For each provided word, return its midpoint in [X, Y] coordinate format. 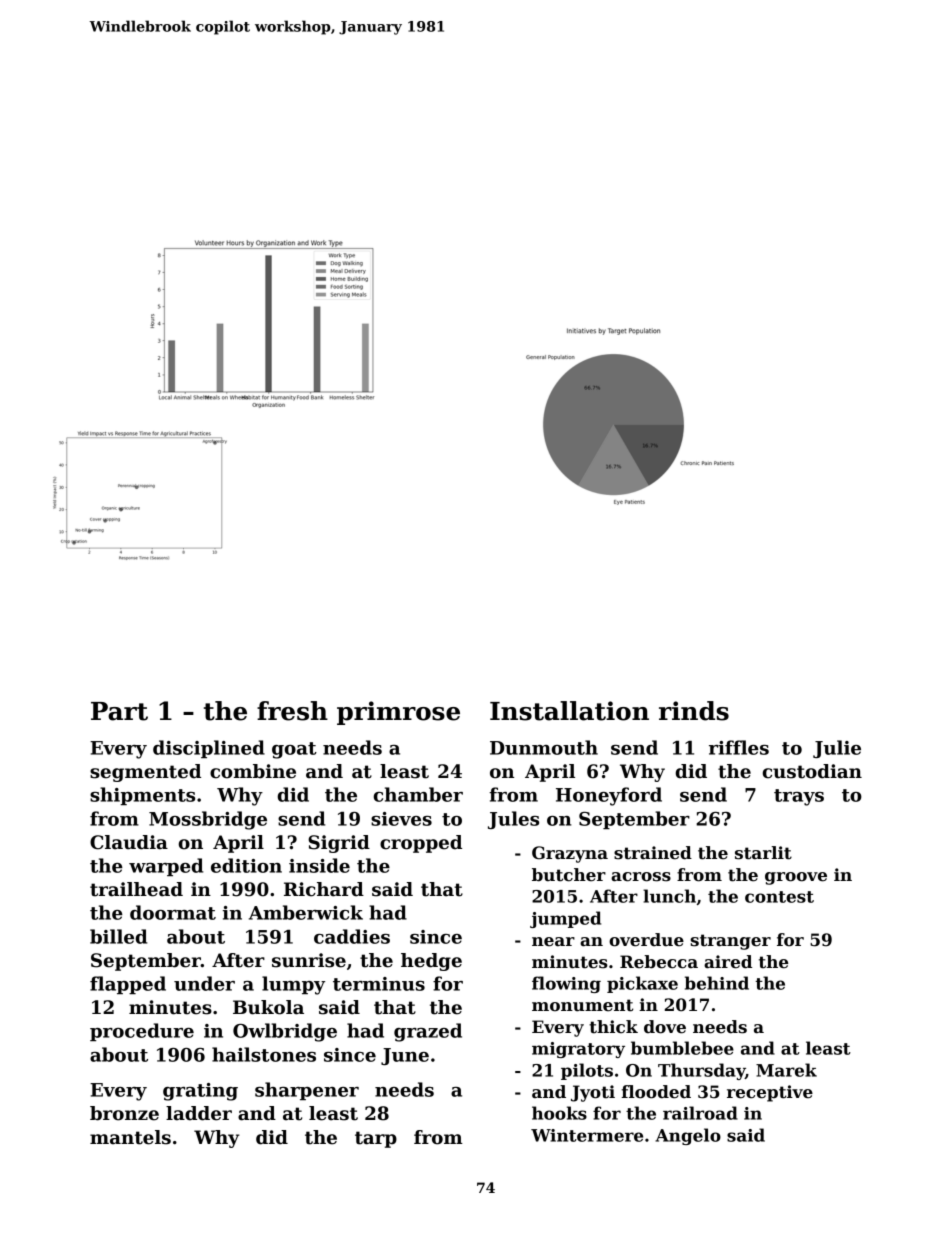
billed [118, 936]
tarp [376, 1139]
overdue [646, 940]
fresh [292, 711]
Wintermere [587, 1135]
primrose [398, 713]
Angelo [688, 1136]
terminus [379, 984]
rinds [694, 711]
